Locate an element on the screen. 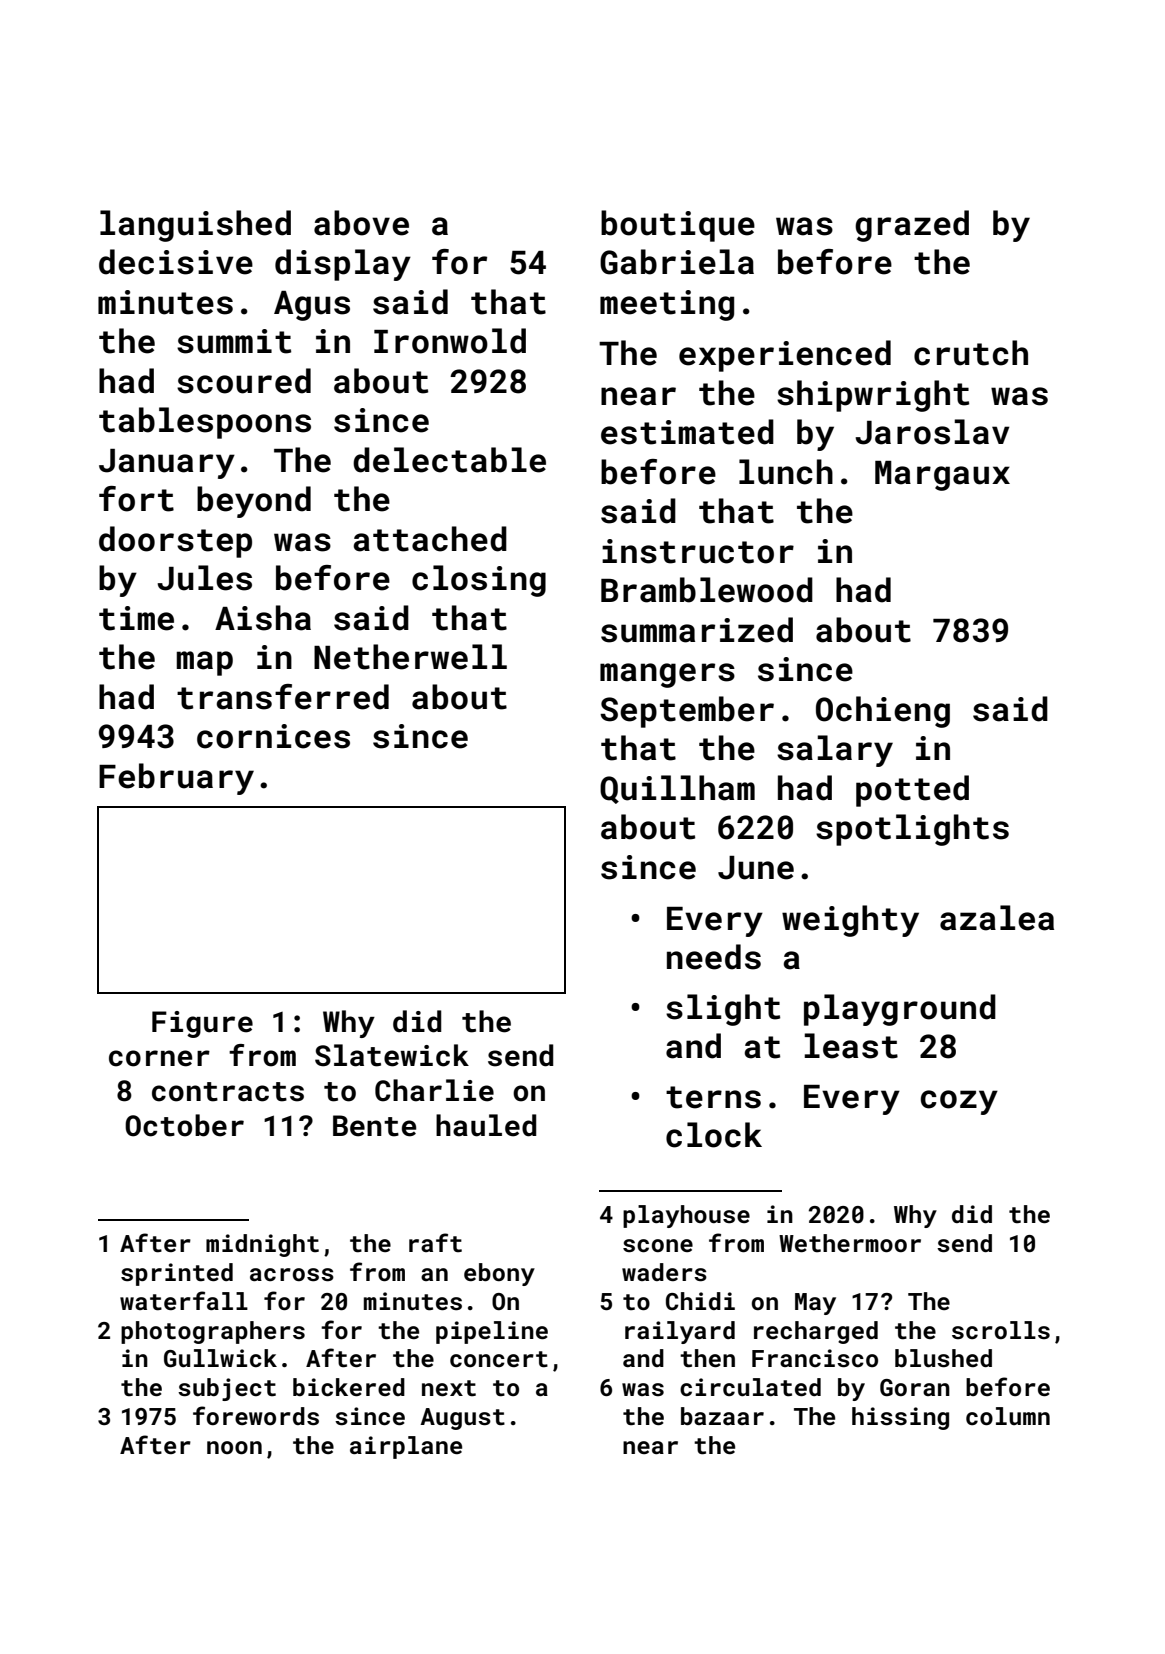 Image resolution: width=1165 pixels, height=1654 pixels. languished is located at coordinates (195, 226).
